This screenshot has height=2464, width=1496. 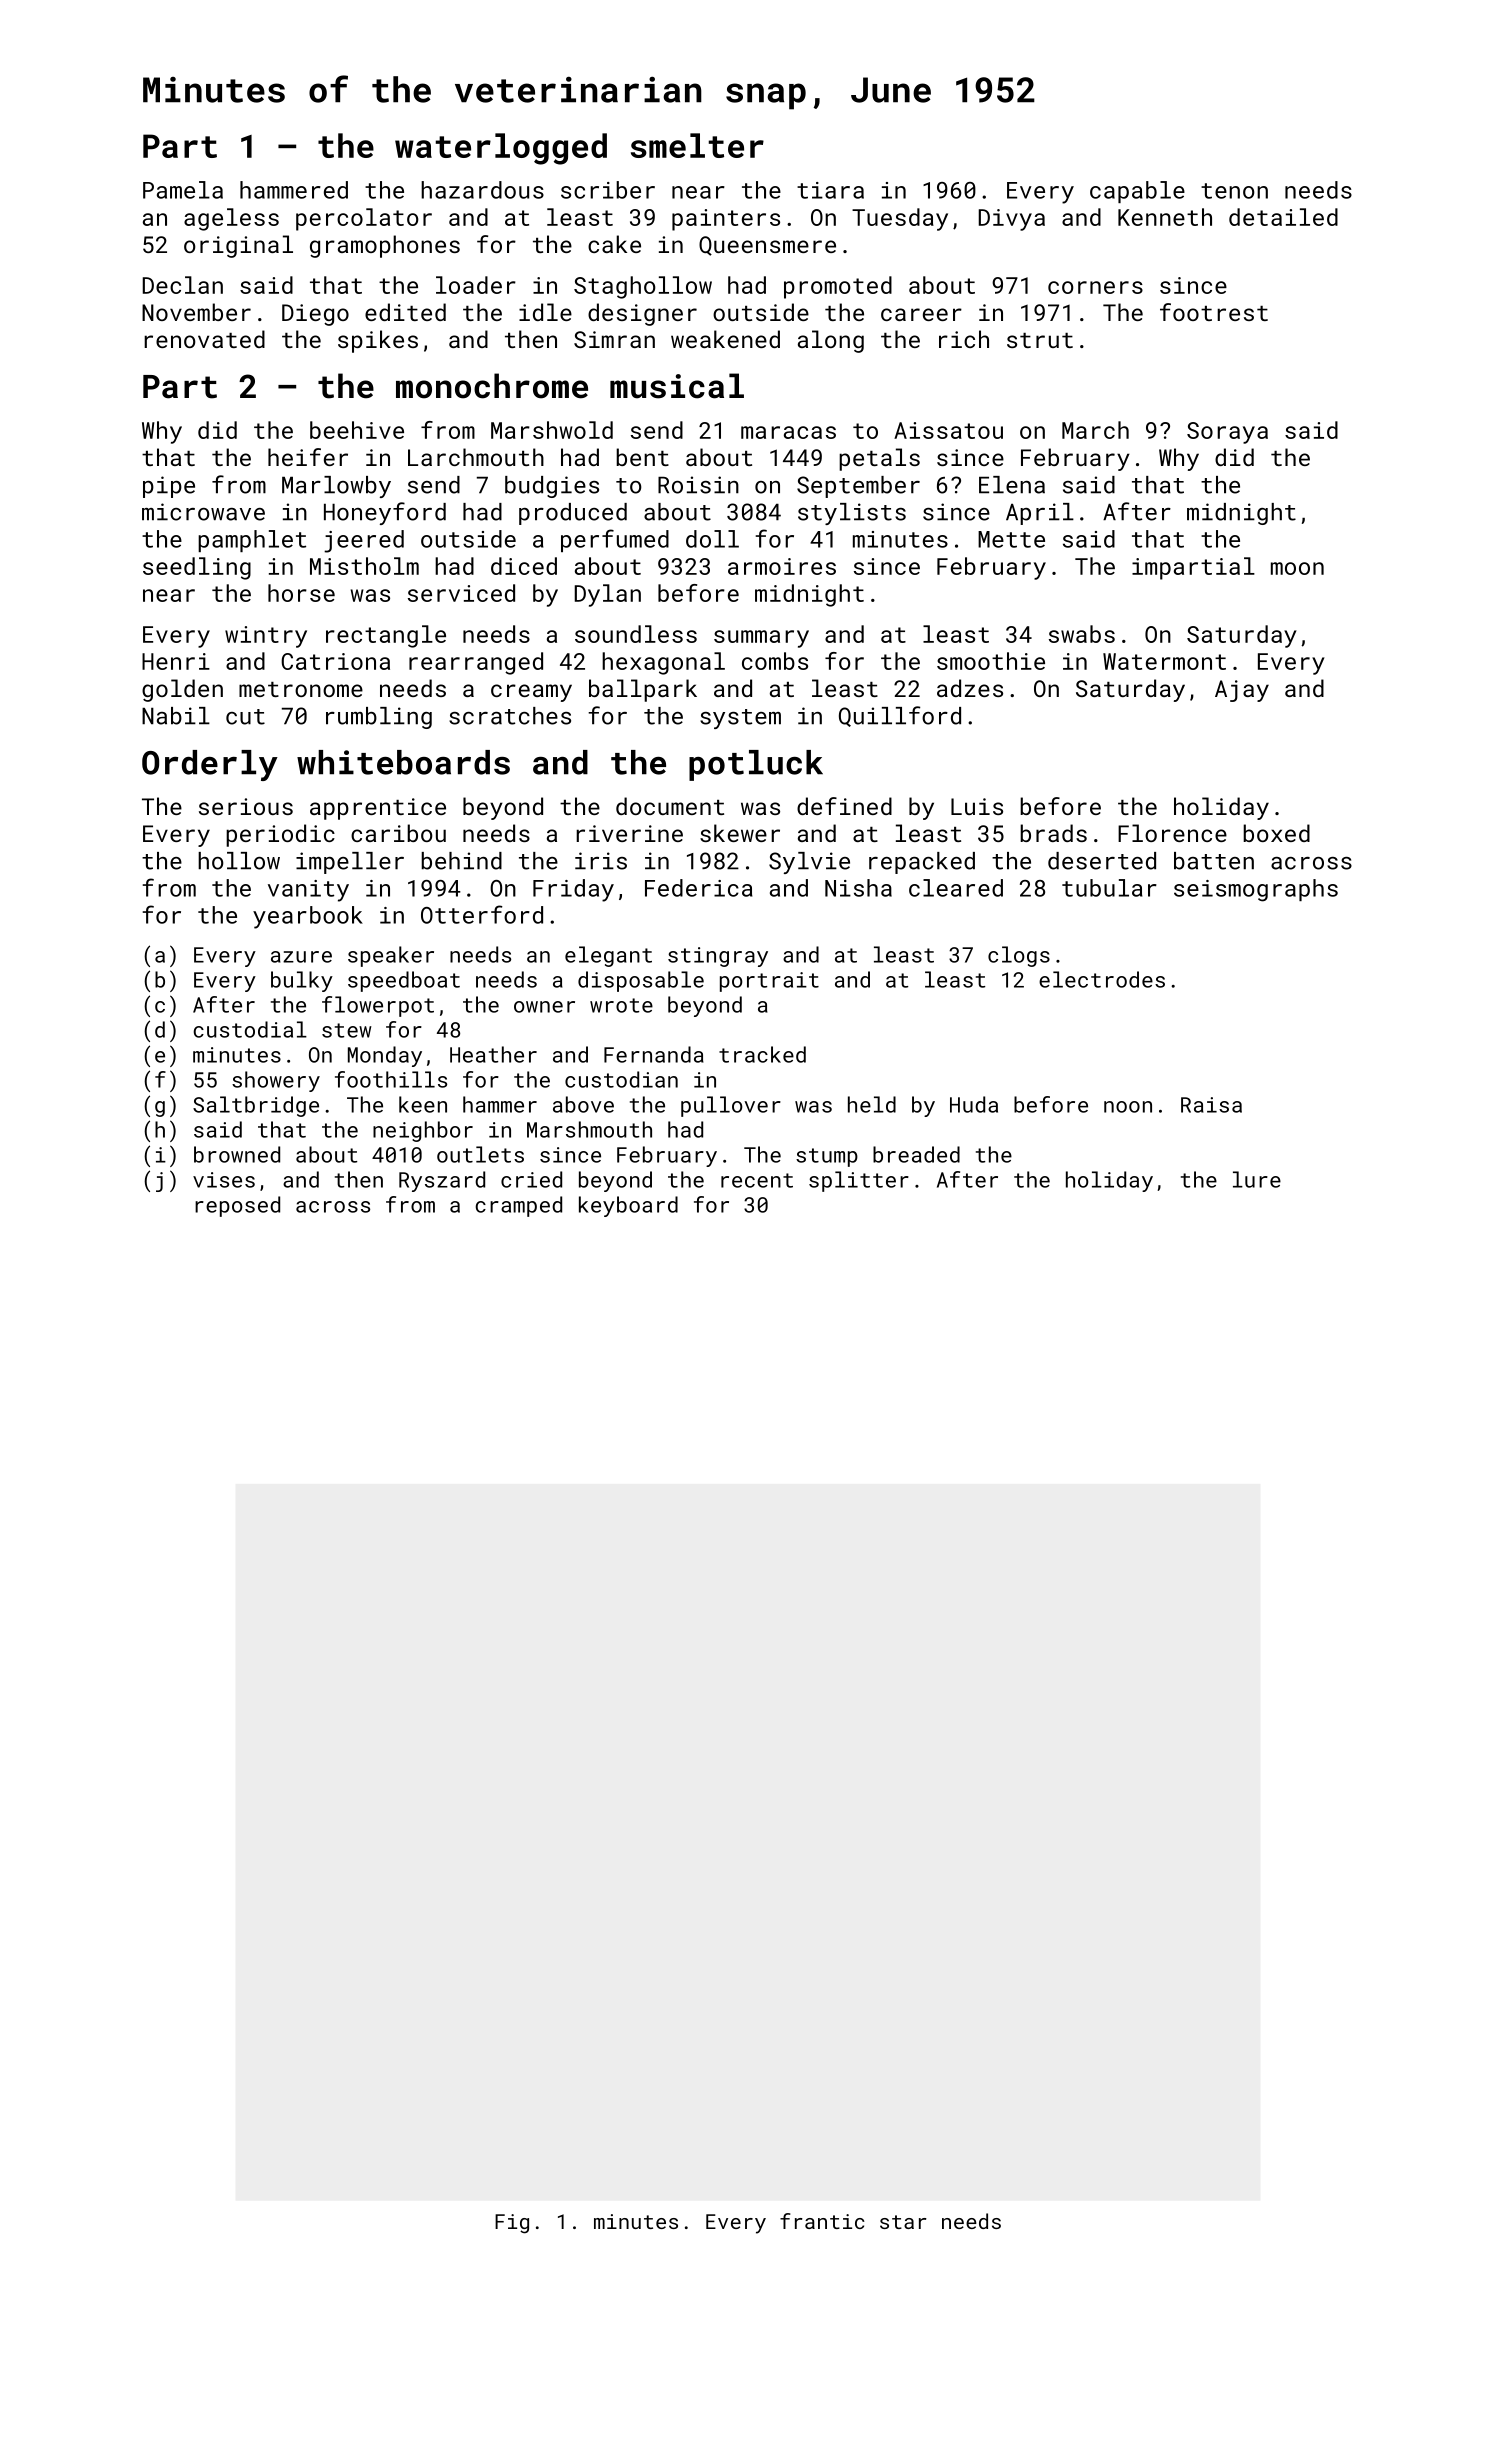 What do you see at coordinates (822, 2221) in the screenshot?
I see `frantic` at bounding box center [822, 2221].
